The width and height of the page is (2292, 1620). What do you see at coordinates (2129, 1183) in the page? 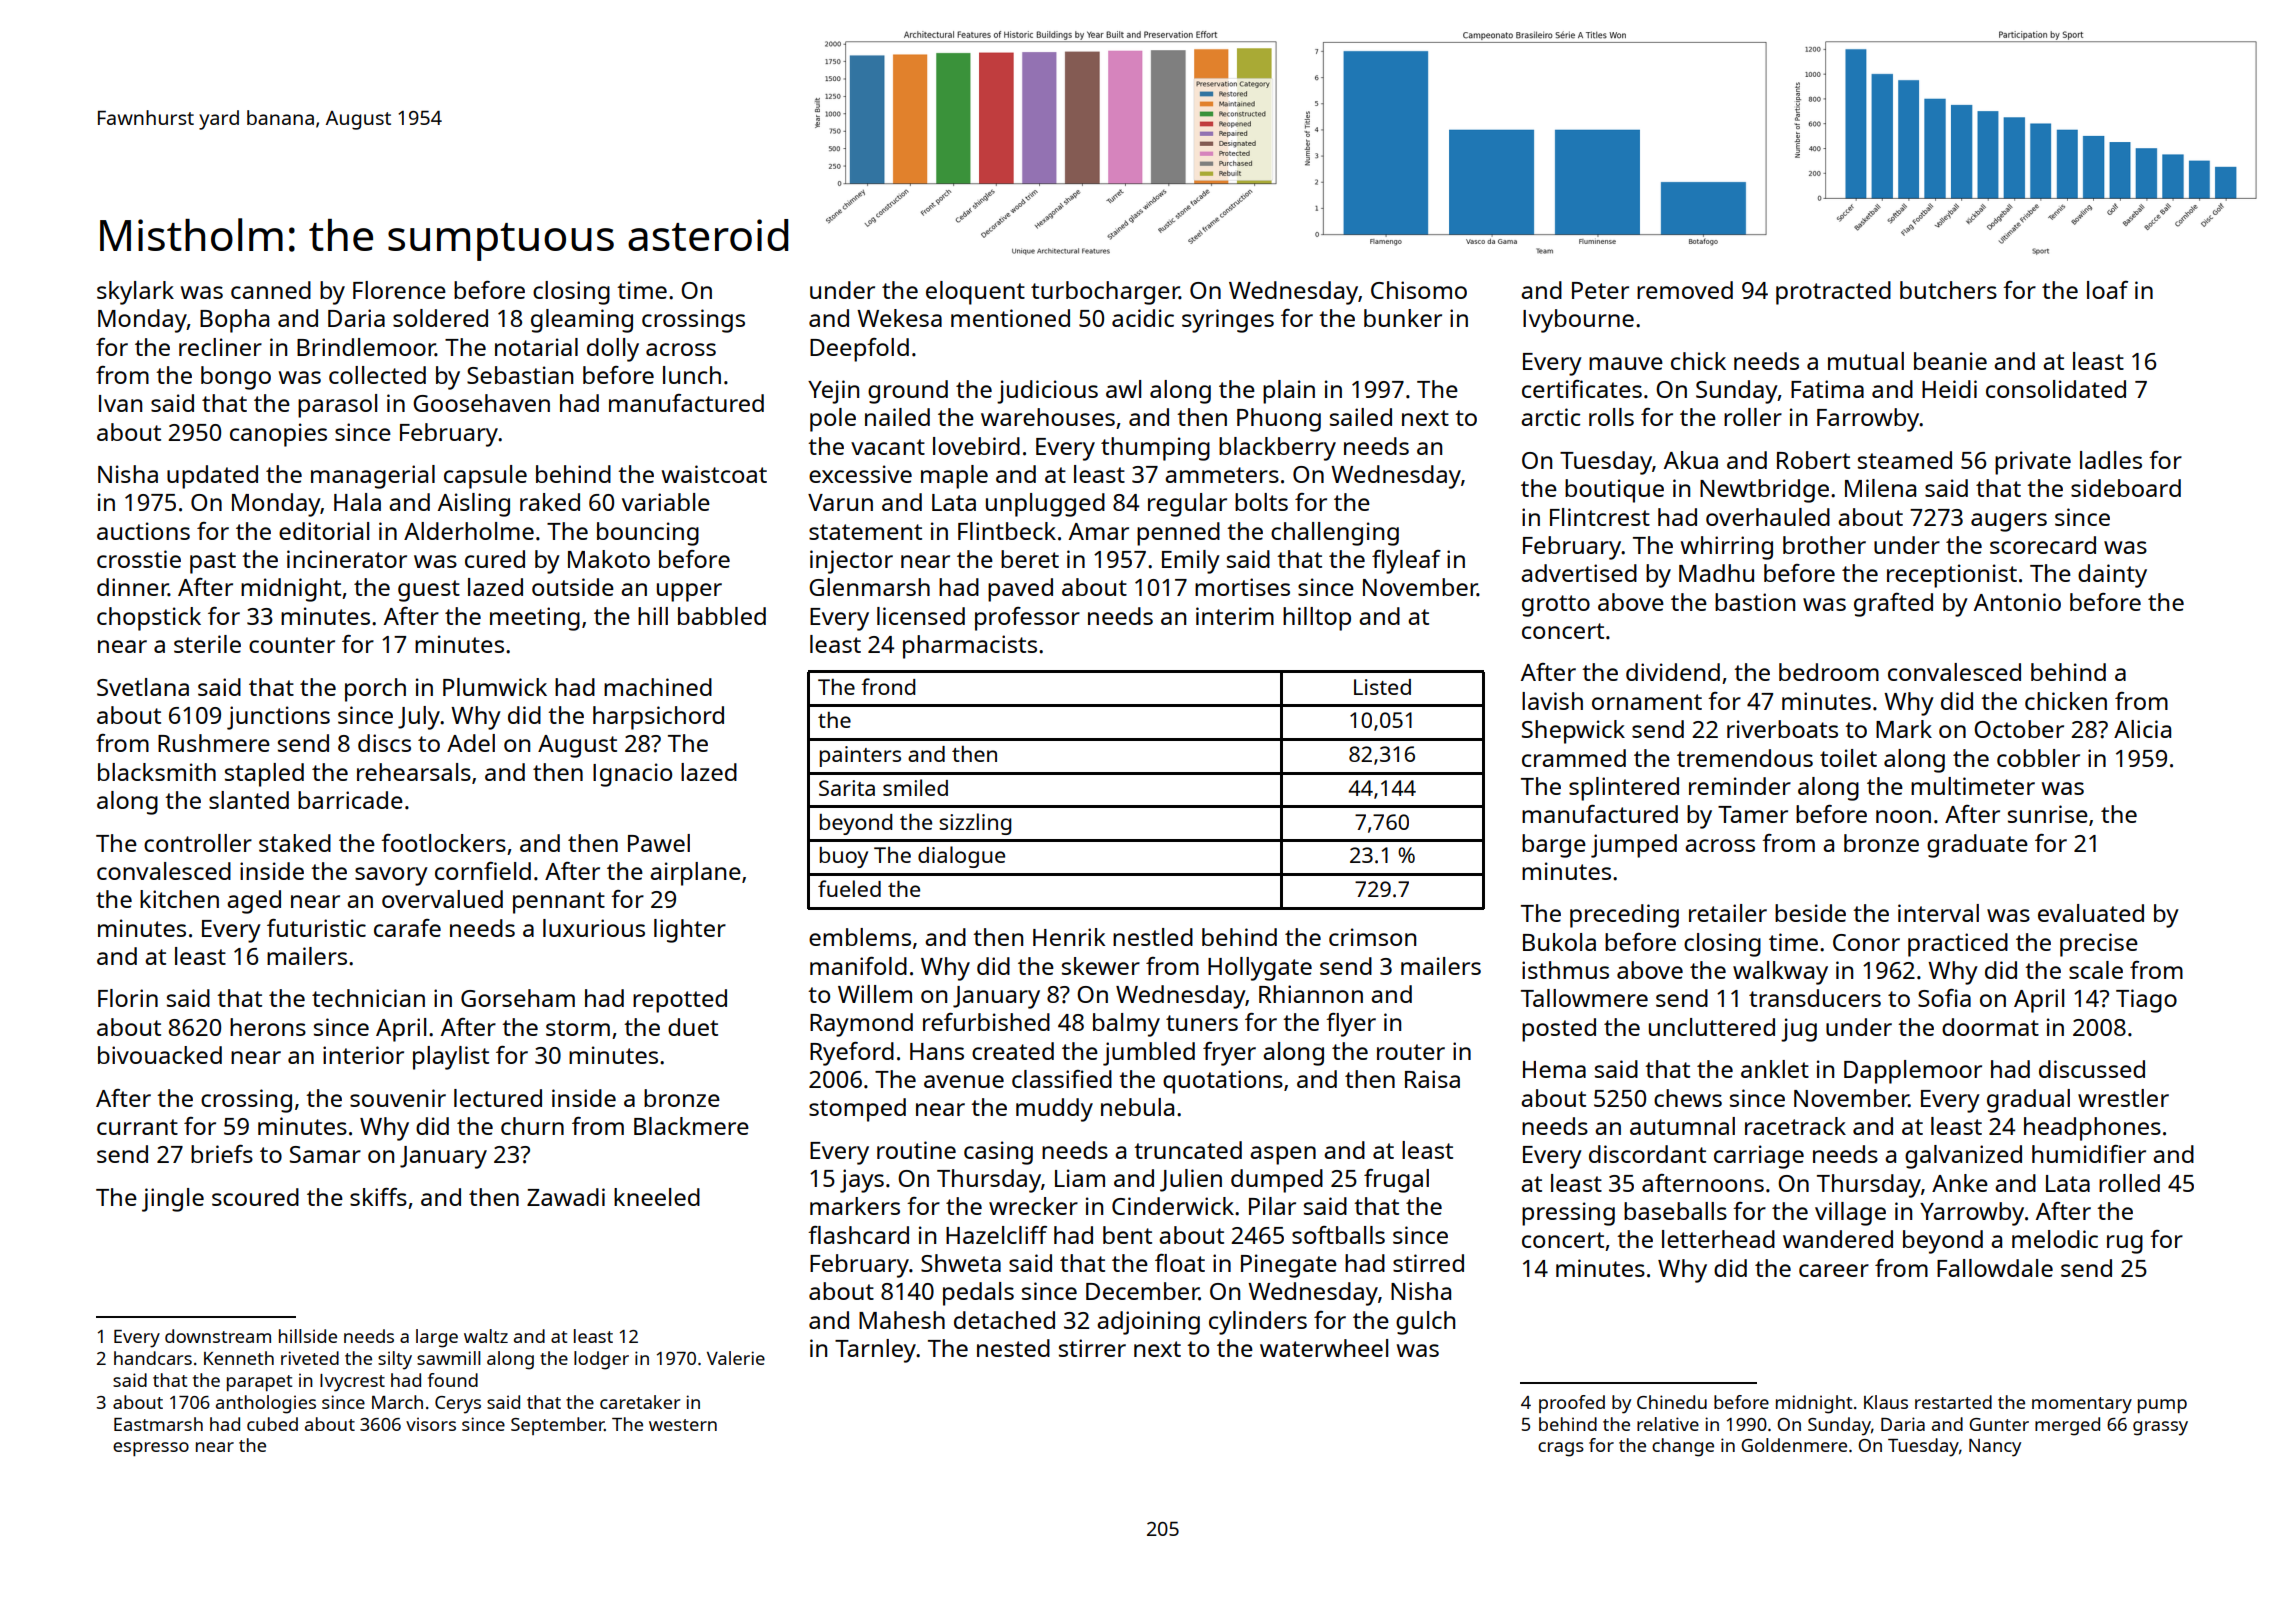
I see `rolled` at bounding box center [2129, 1183].
